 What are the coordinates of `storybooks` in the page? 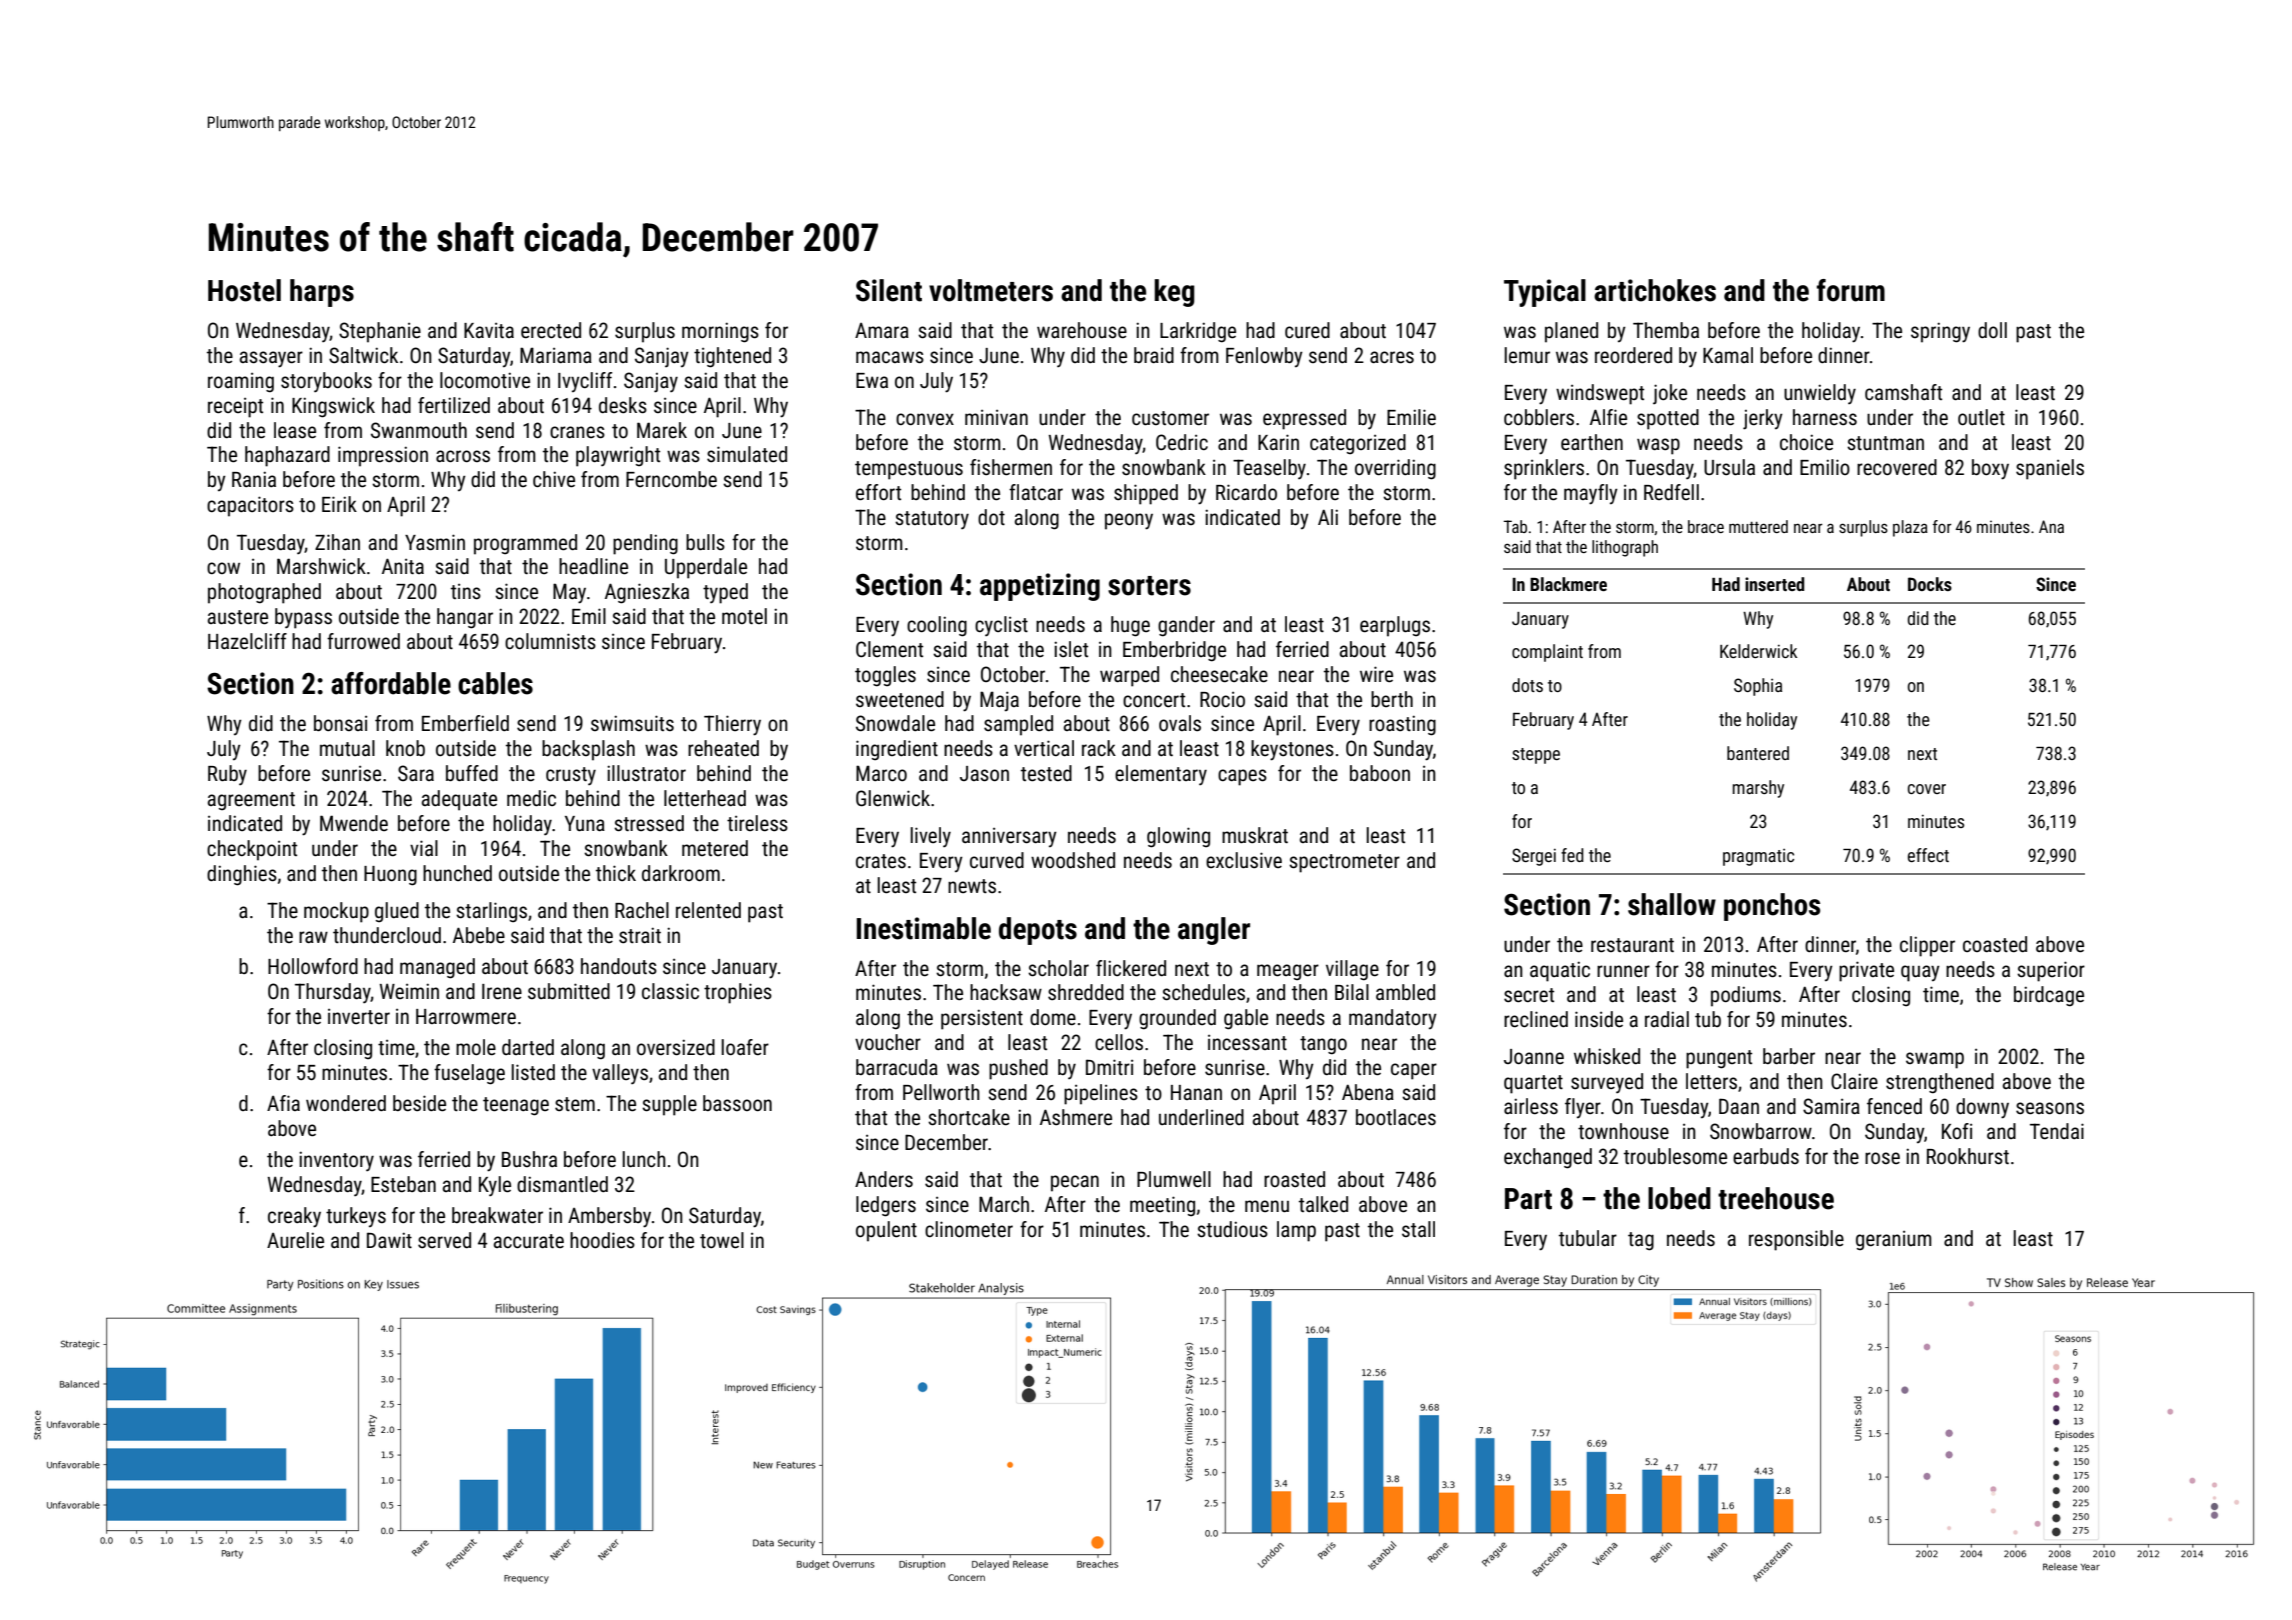 It's located at (326, 382).
